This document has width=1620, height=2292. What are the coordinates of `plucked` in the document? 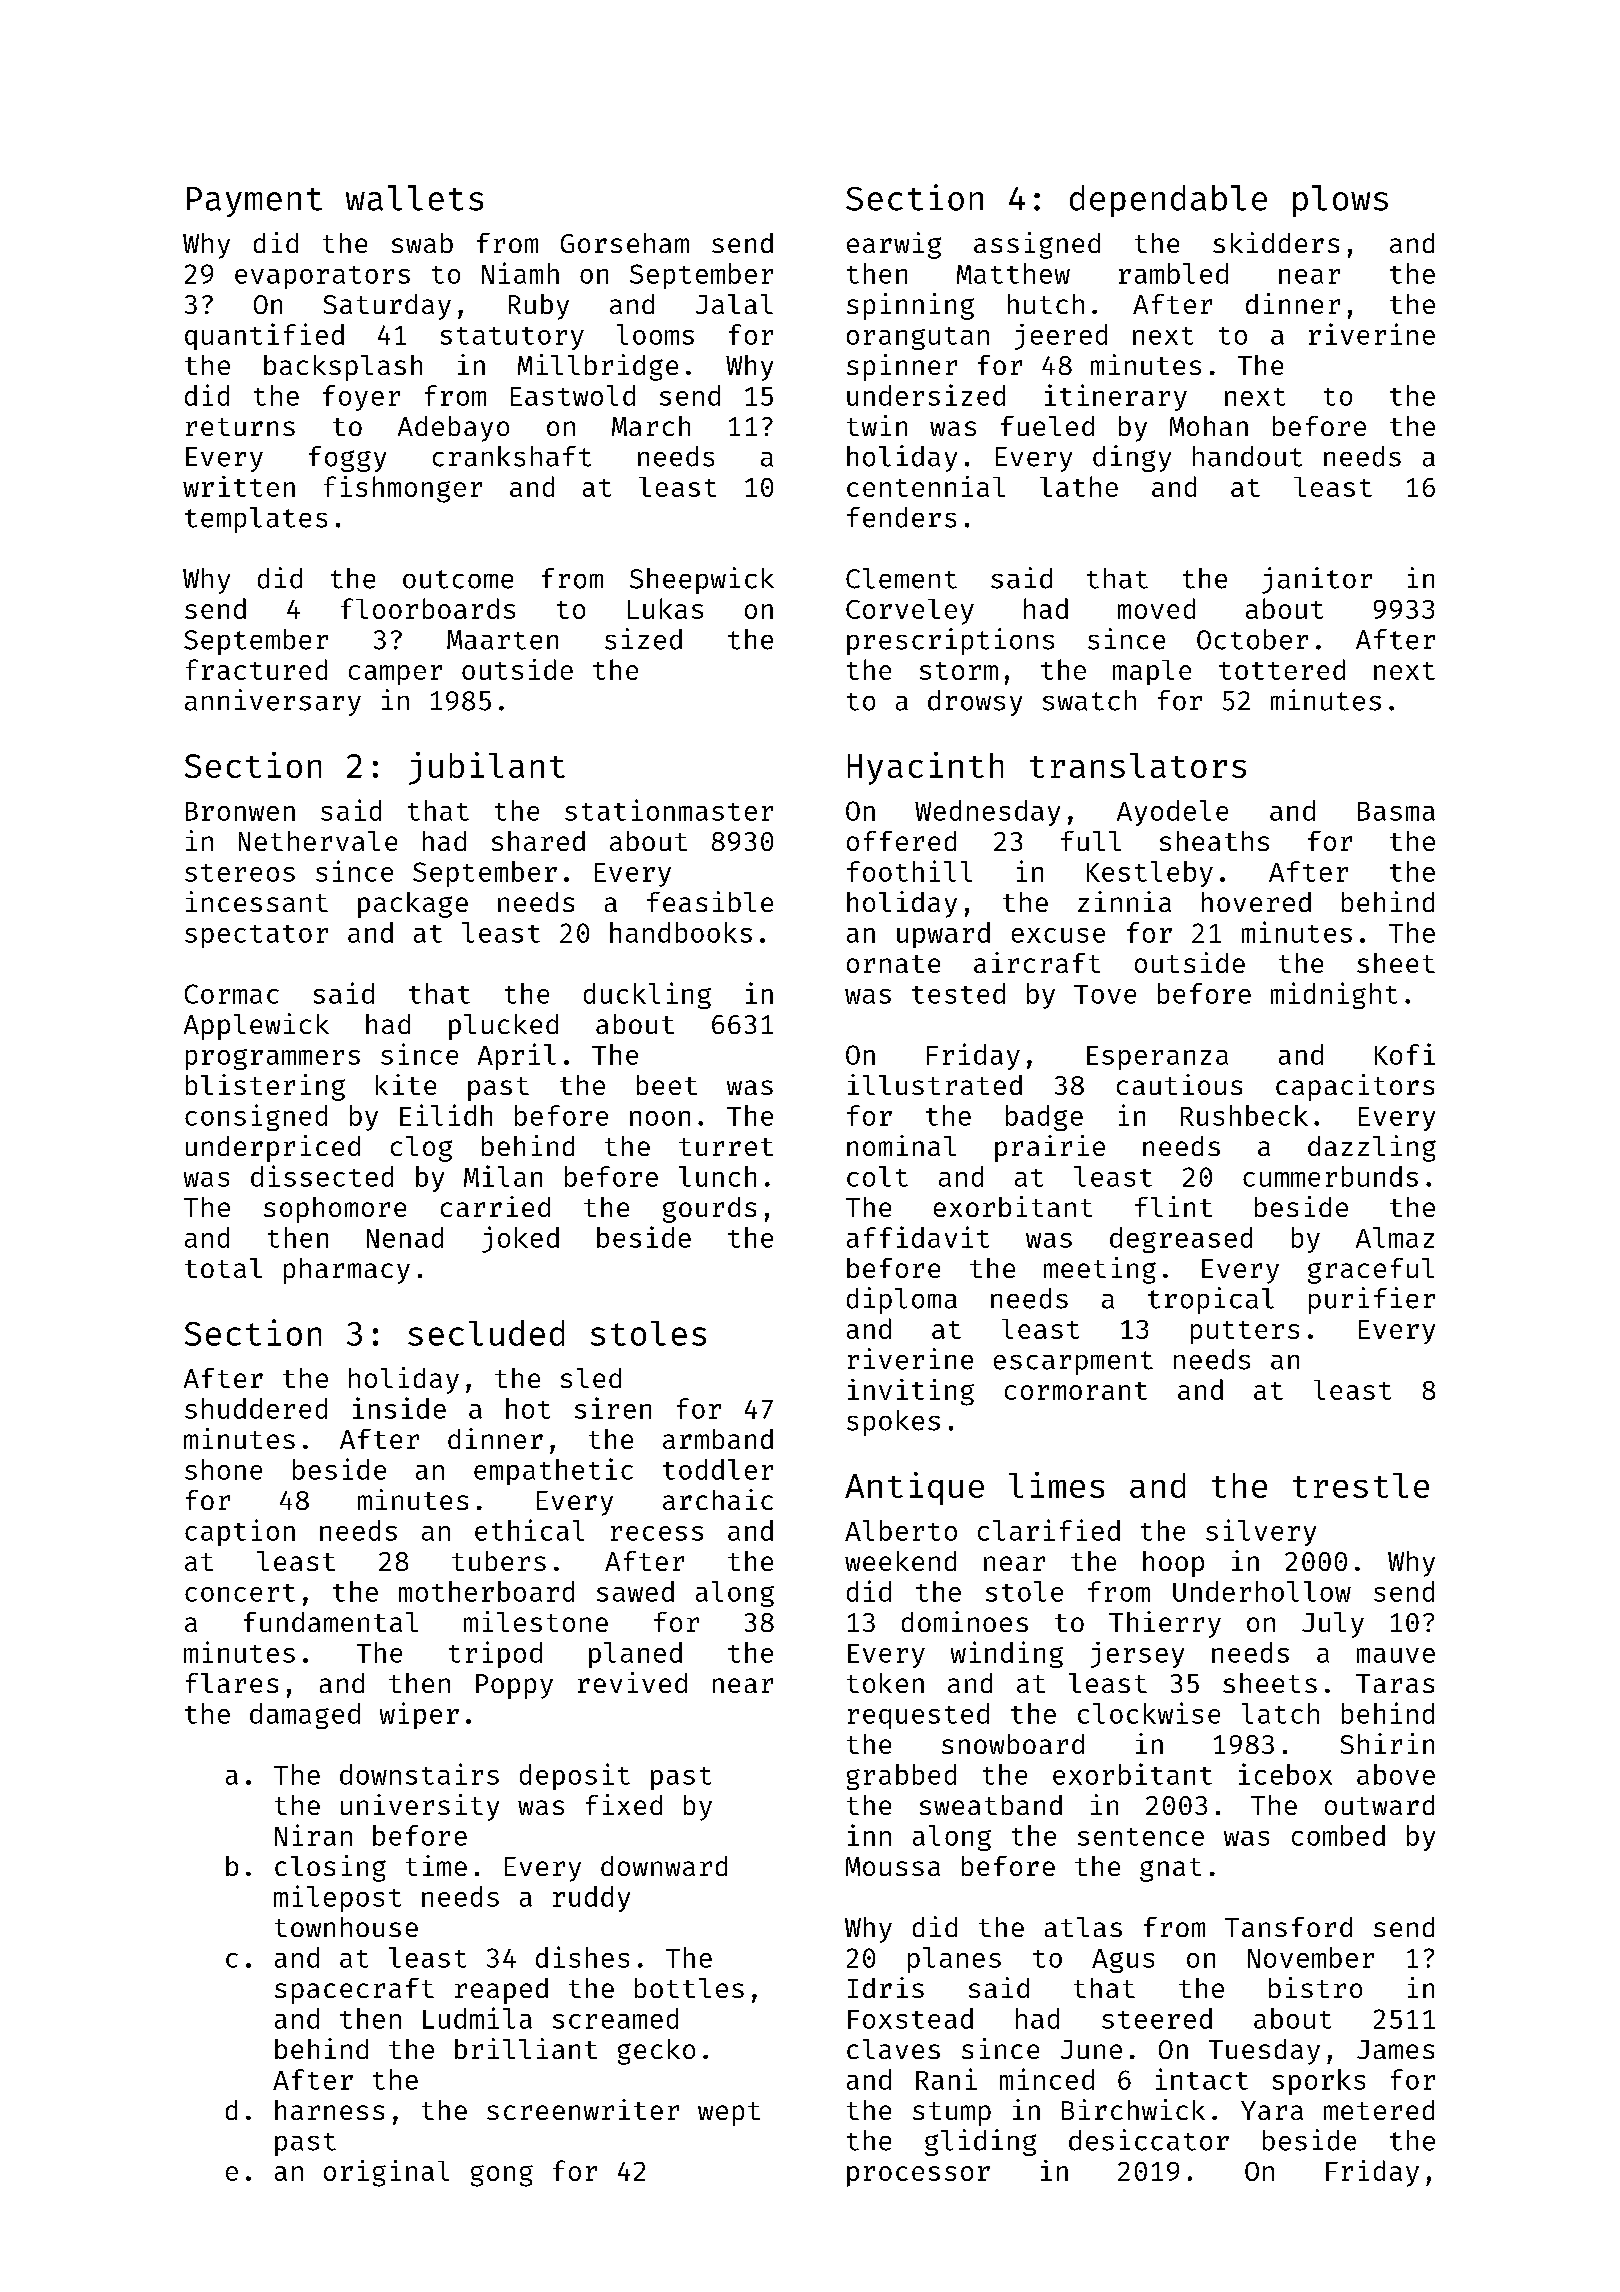 It's located at (503, 1027).
